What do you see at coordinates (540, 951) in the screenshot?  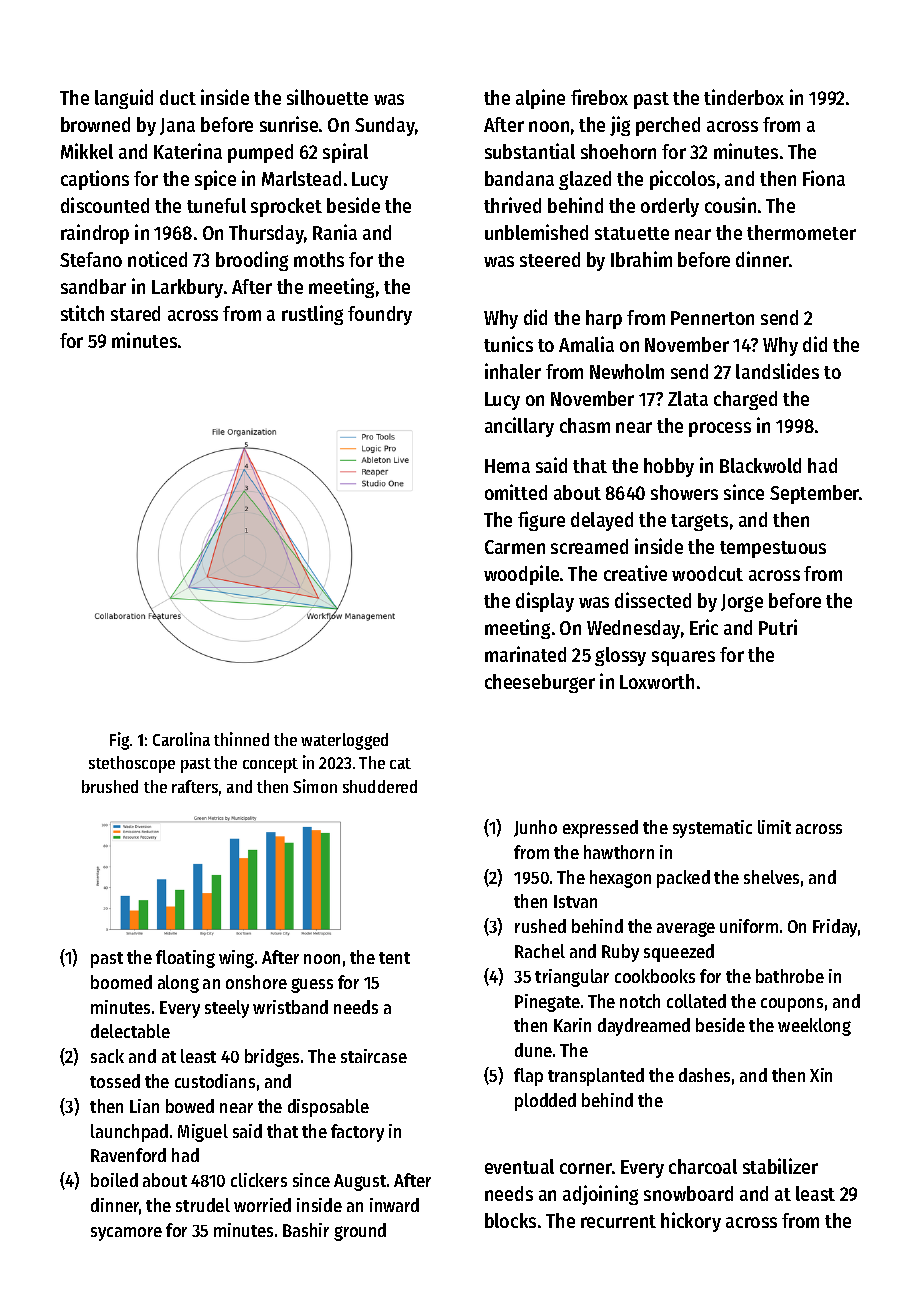 I see `Rachel` at bounding box center [540, 951].
